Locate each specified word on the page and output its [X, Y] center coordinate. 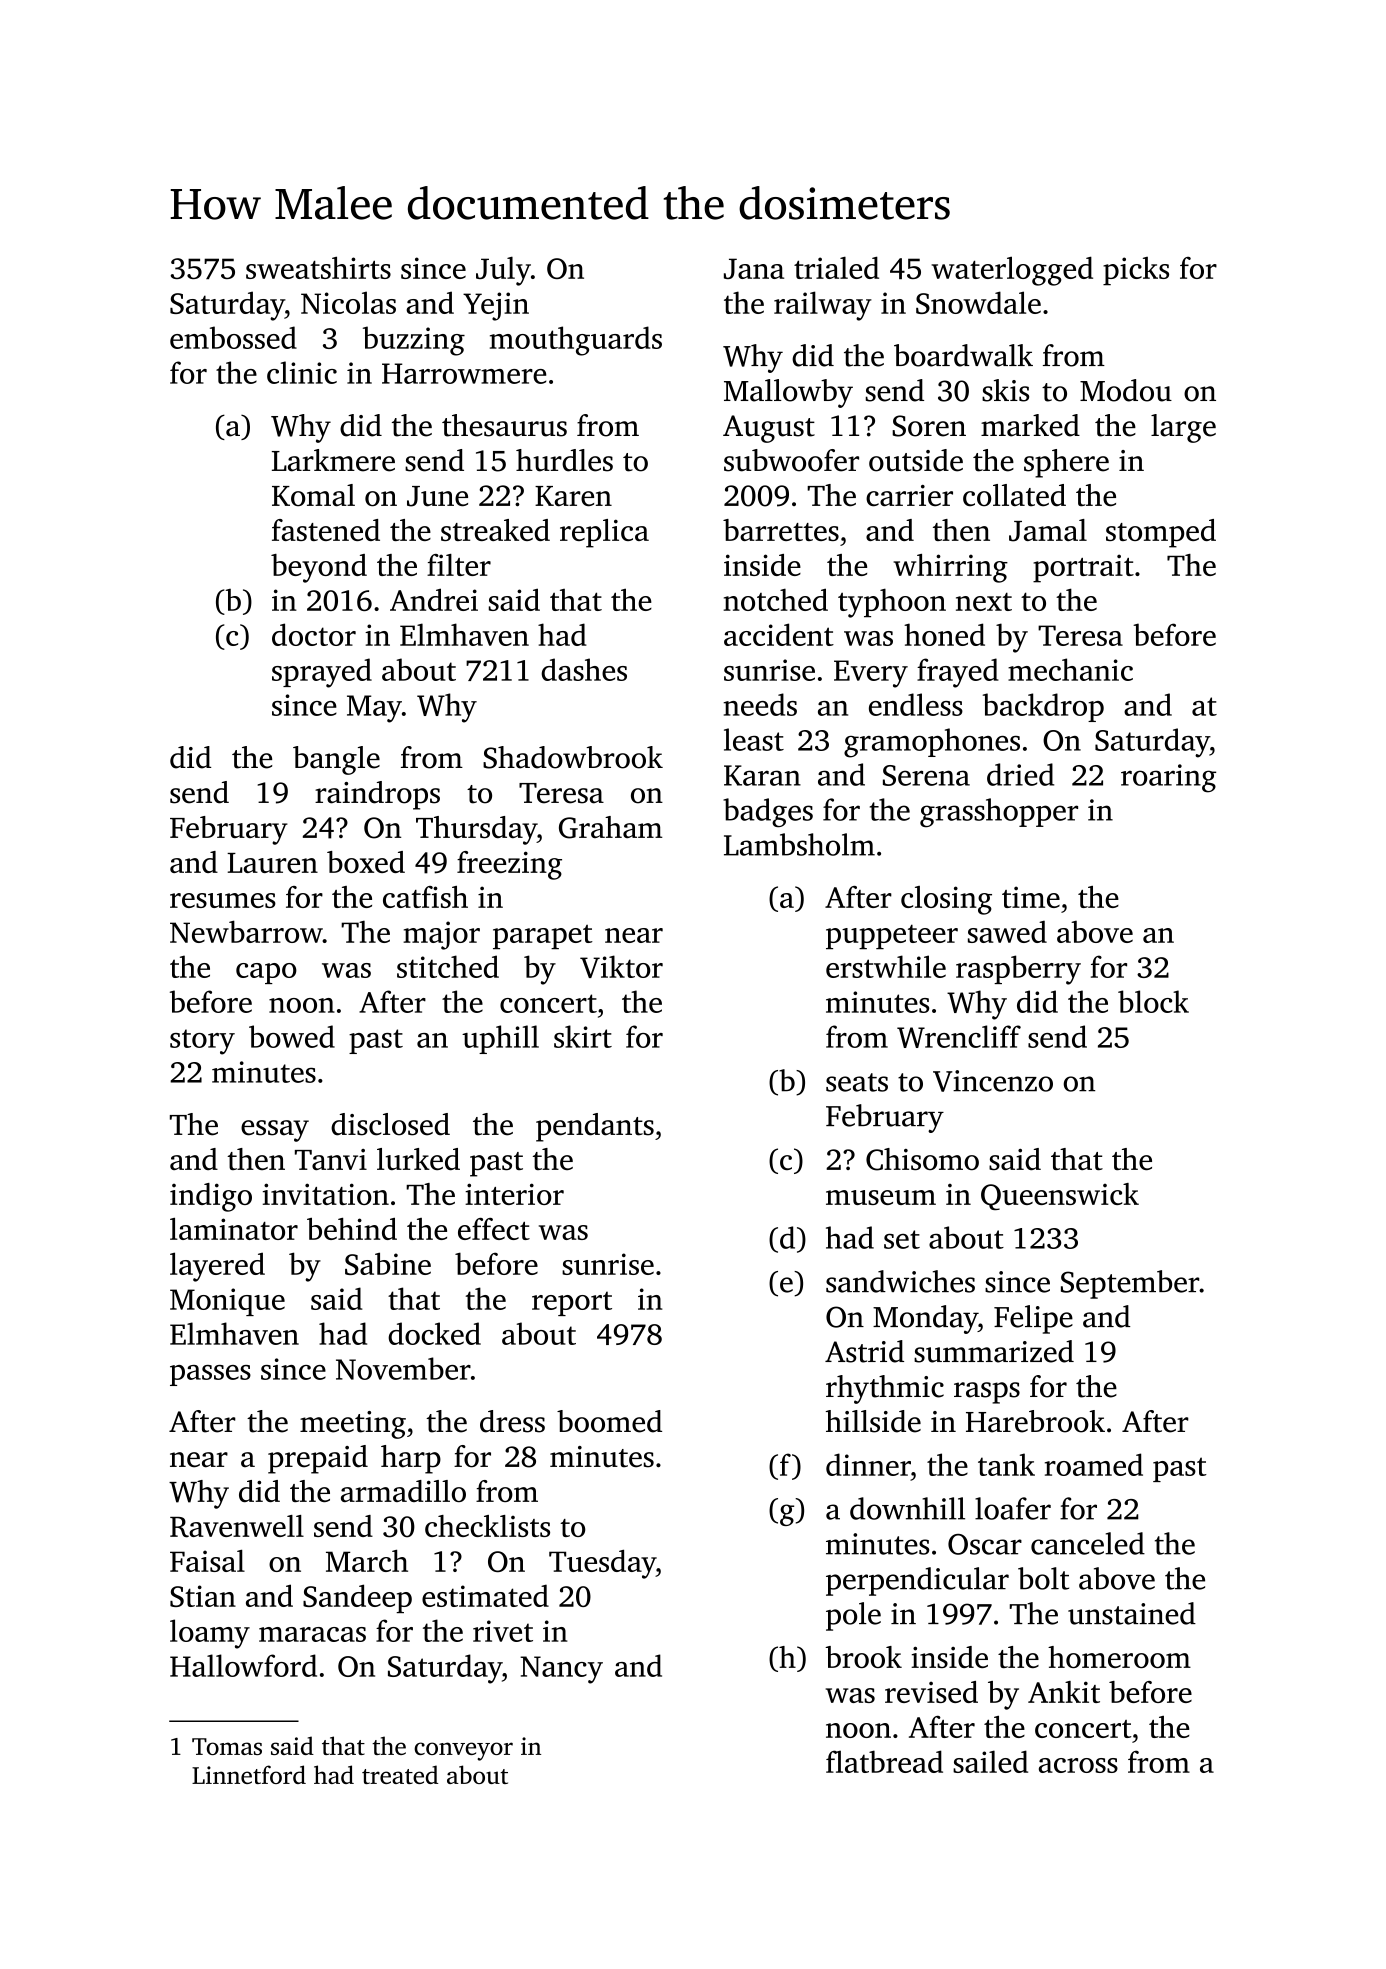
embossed [233, 337]
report [572, 1304]
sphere [1066, 463]
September [1130, 1284]
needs [760, 704]
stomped [1161, 533]
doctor [314, 634]
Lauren [272, 863]
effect [494, 1229]
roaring [1168, 778]
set [902, 1239]
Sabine [388, 1263]
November [403, 1368]
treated [400, 1774]
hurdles [564, 460]
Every [871, 674]
